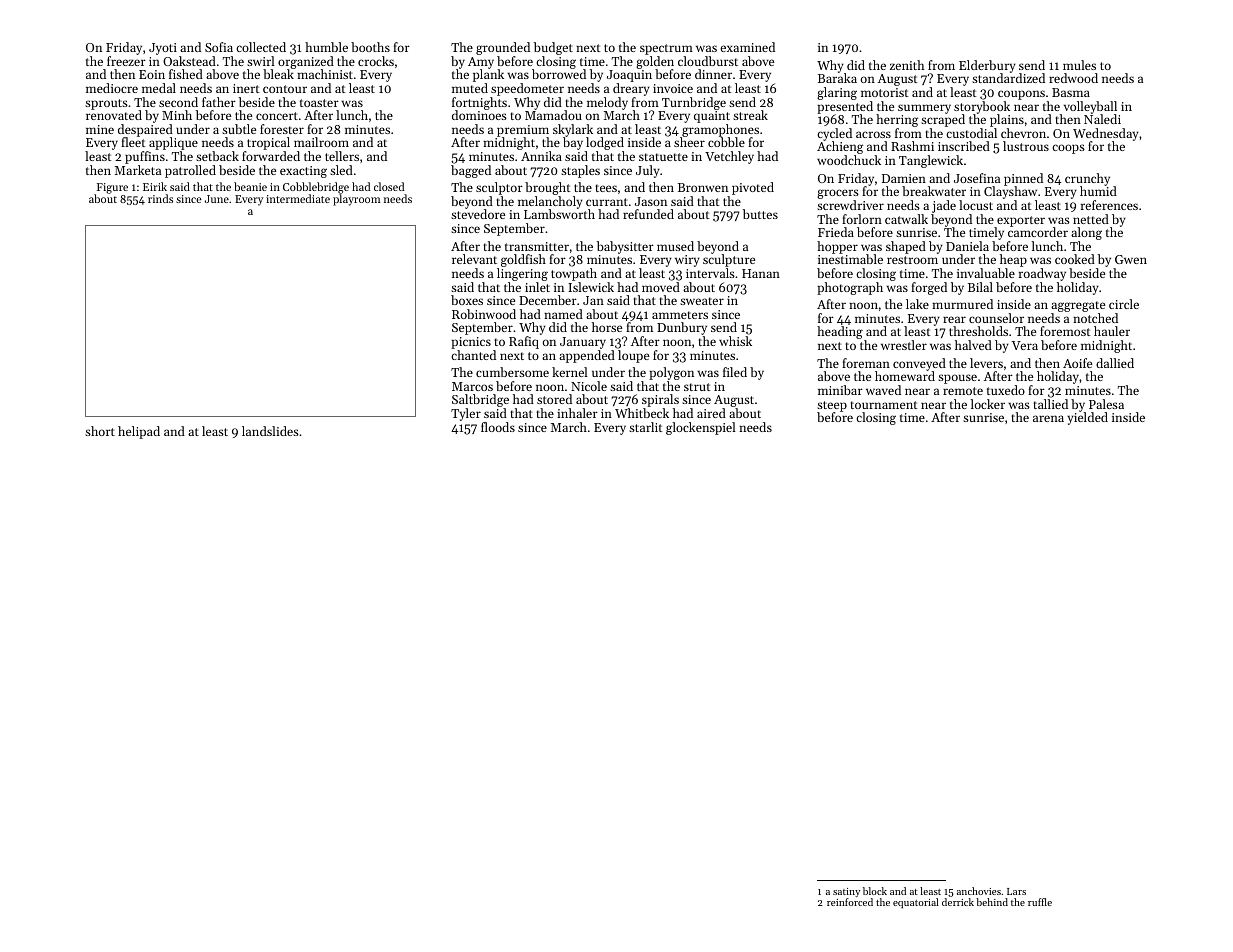 The image size is (1233, 952). I want to click on landslides, so click(270, 431).
